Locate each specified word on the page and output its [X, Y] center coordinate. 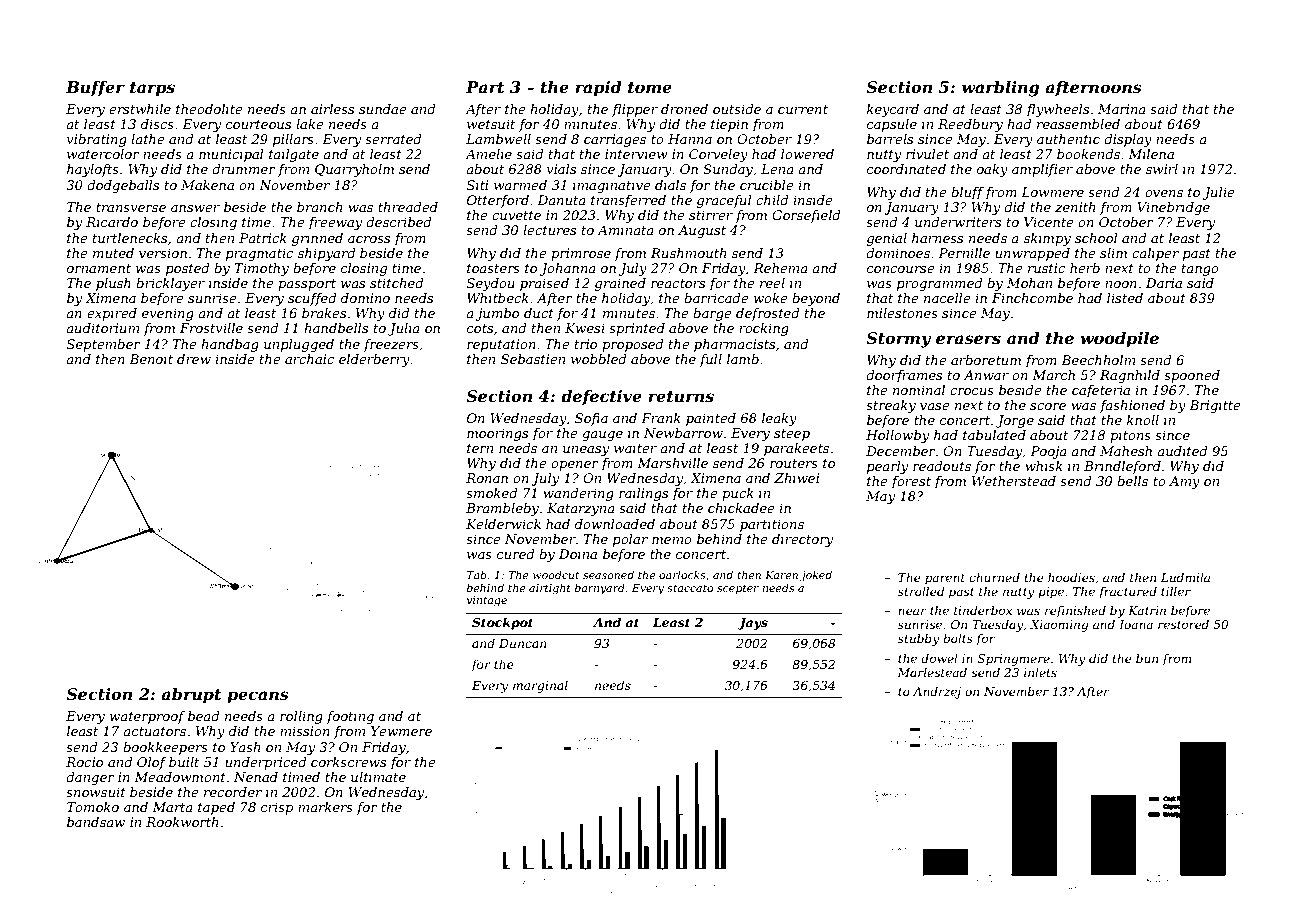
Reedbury [970, 125]
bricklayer [170, 284]
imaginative [612, 186]
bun [1147, 658]
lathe [148, 139]
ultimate [378, 777]
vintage [487, 601]
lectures [549, 230]
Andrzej [937, 693]
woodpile [1119, 340]
